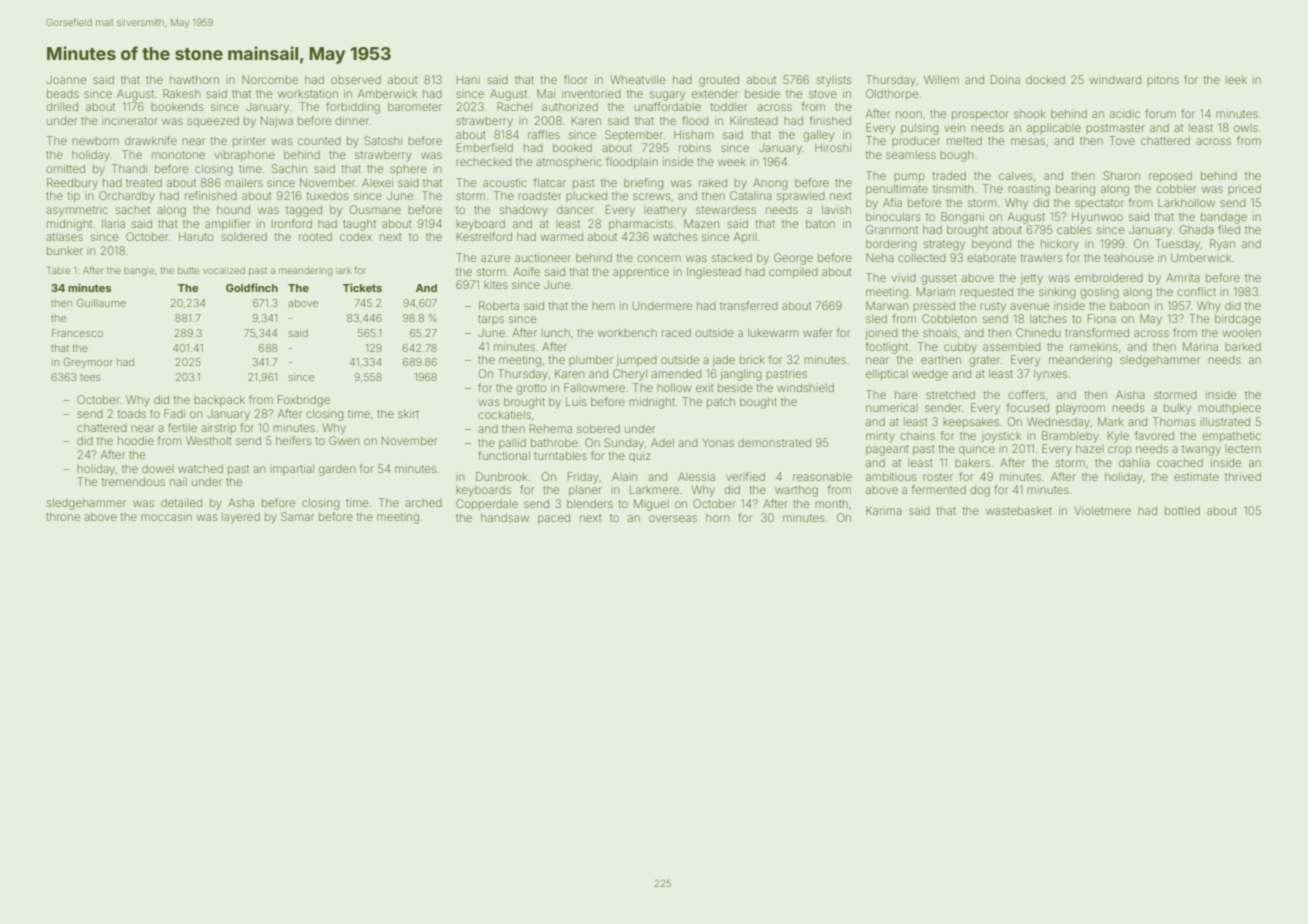 Image resolution: width=1308 pixels, height=924 pixels. I want to click on booked, so click(572, 147).
